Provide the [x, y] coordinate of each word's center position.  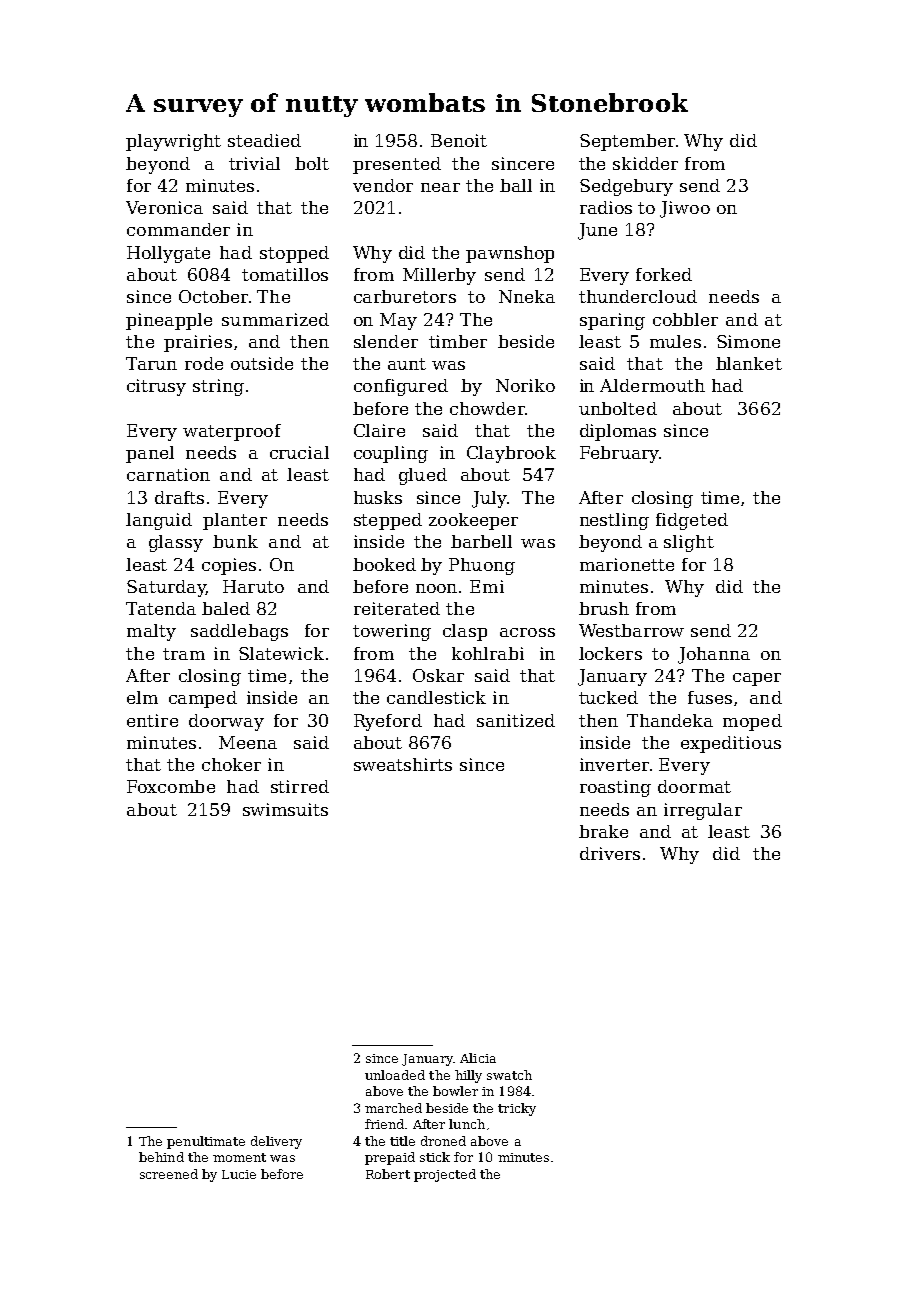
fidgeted [692, 521]
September [627, 142]
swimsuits [285, 809]
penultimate [206, 1142]
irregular [703, 811]
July [489, 499]
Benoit [459, 140]
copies [229, 566]
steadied [264, 140]
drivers [610, 853]
